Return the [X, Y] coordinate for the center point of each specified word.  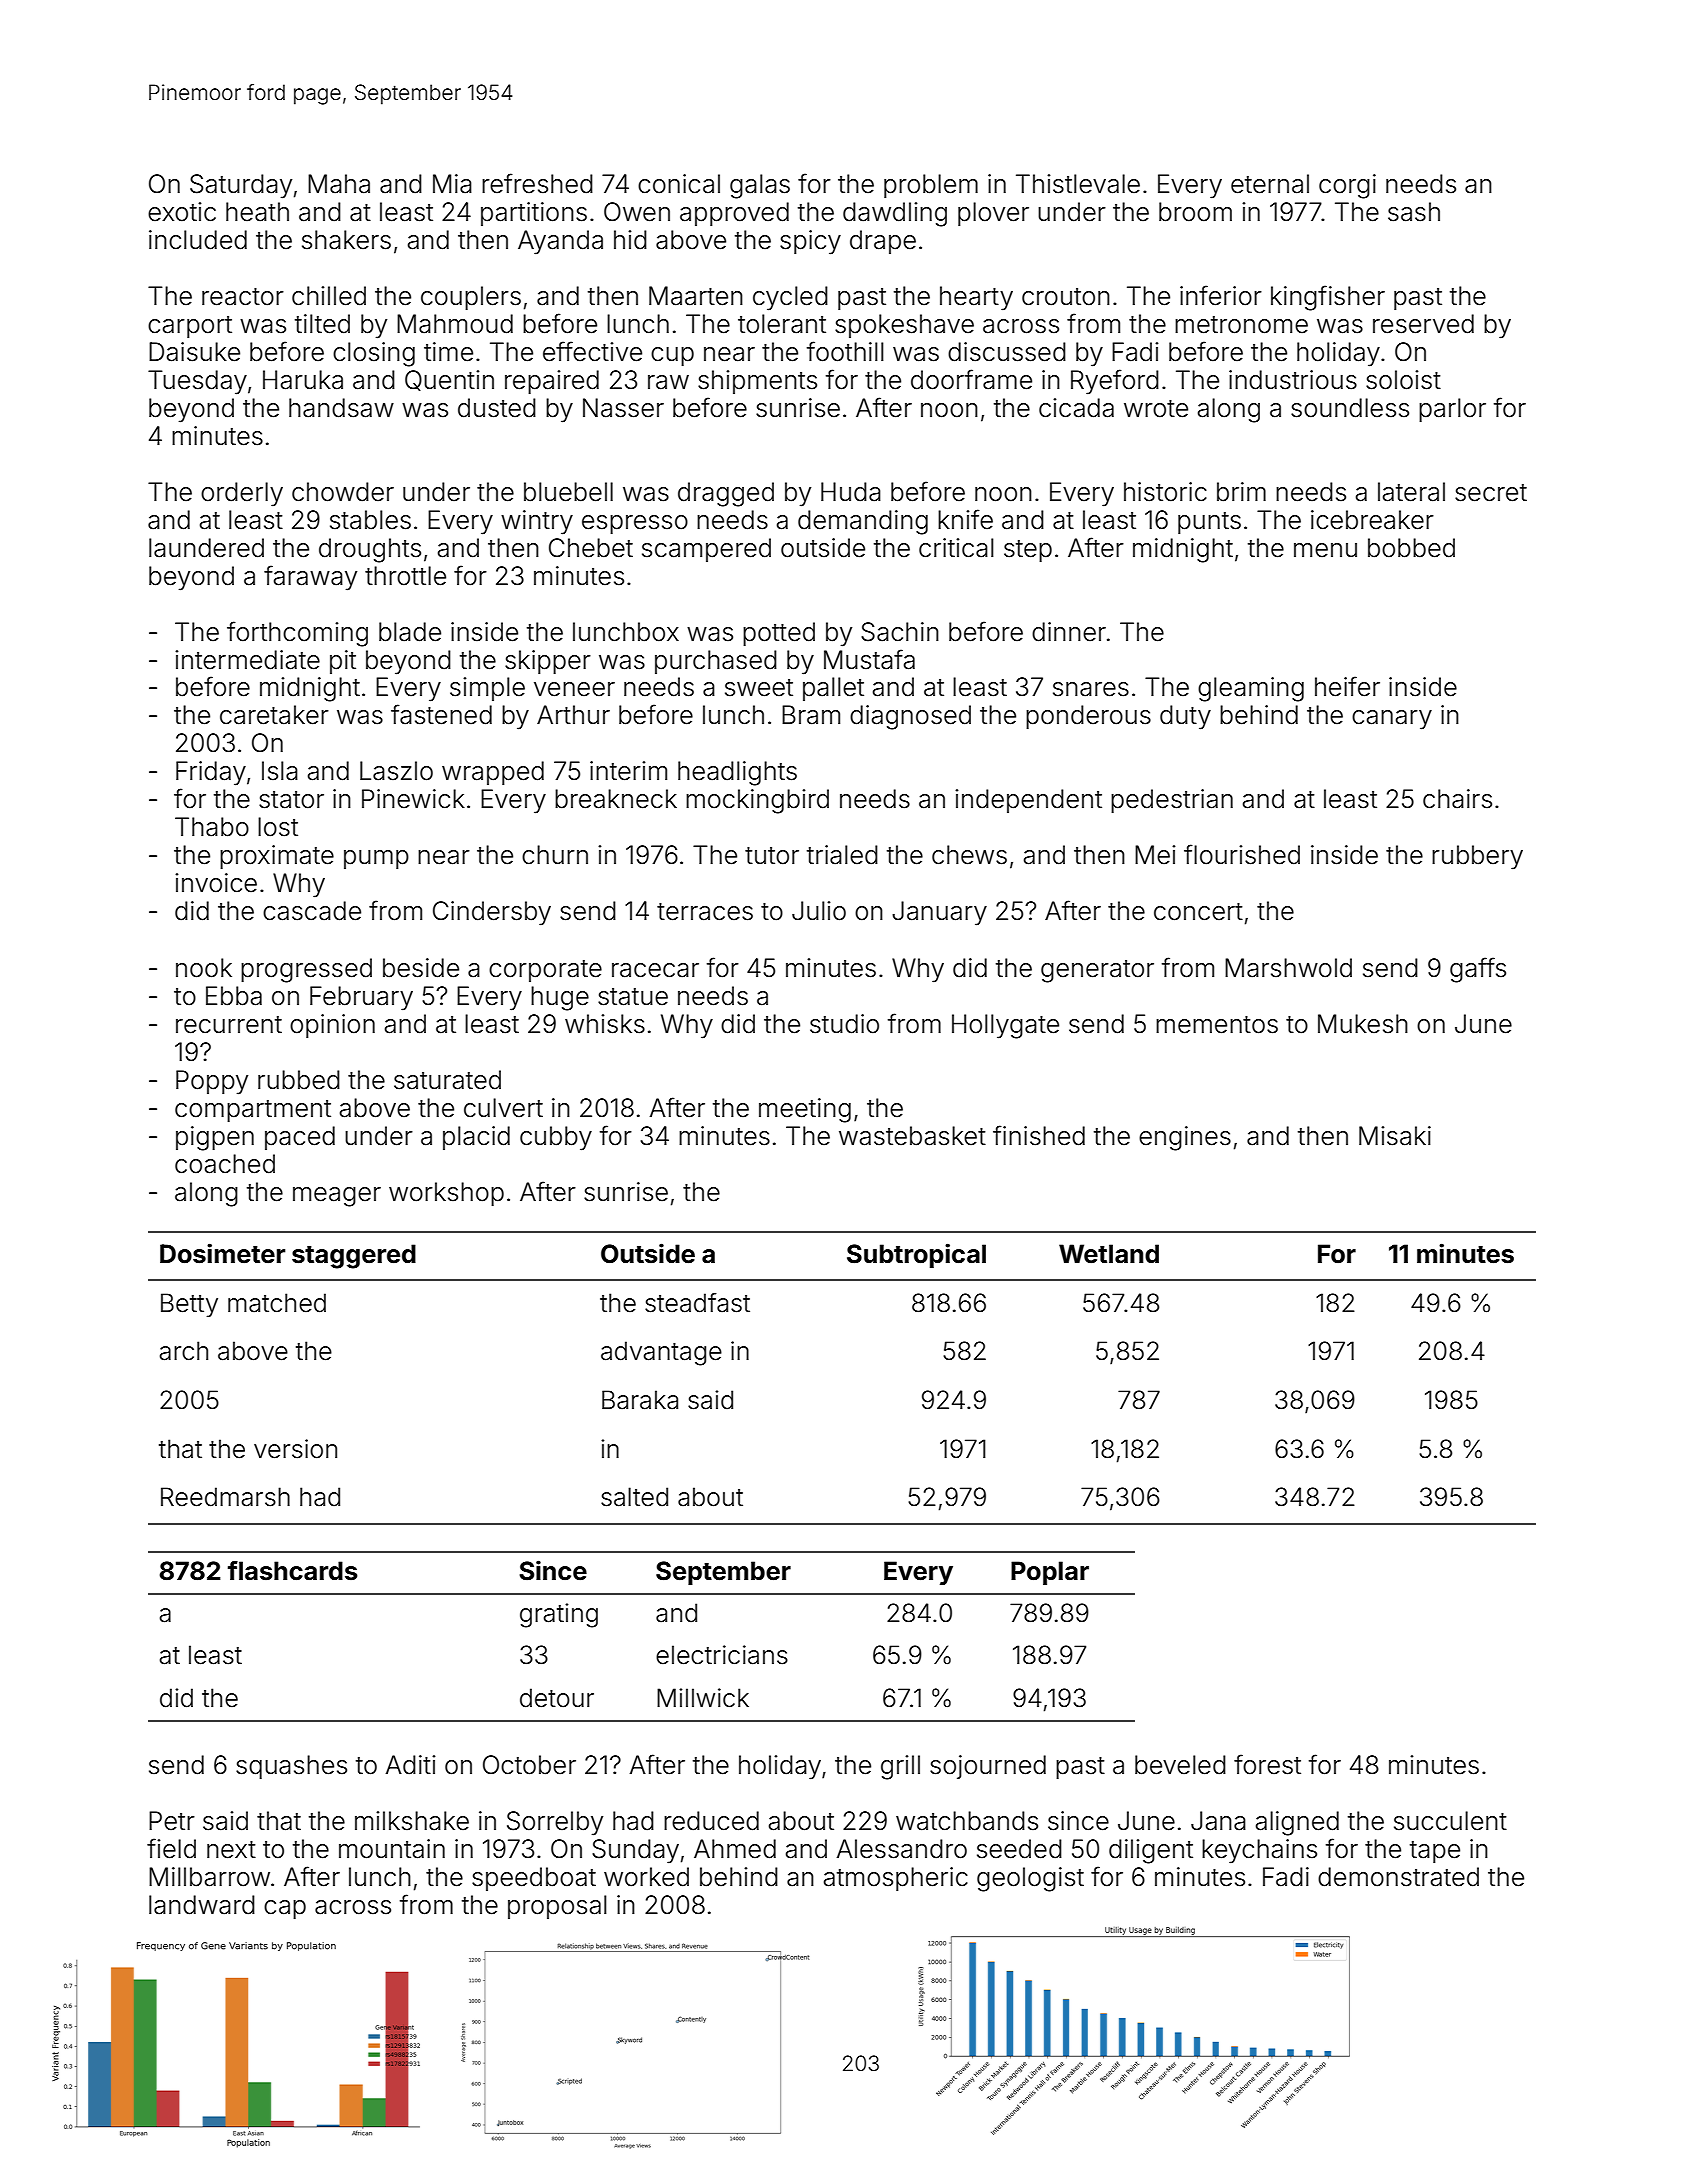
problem [931, 186]
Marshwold [1288, 968]
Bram [811, 715]
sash [1414, 212]
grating [559, 1615]
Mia [452, 184]
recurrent [229, 1025]
